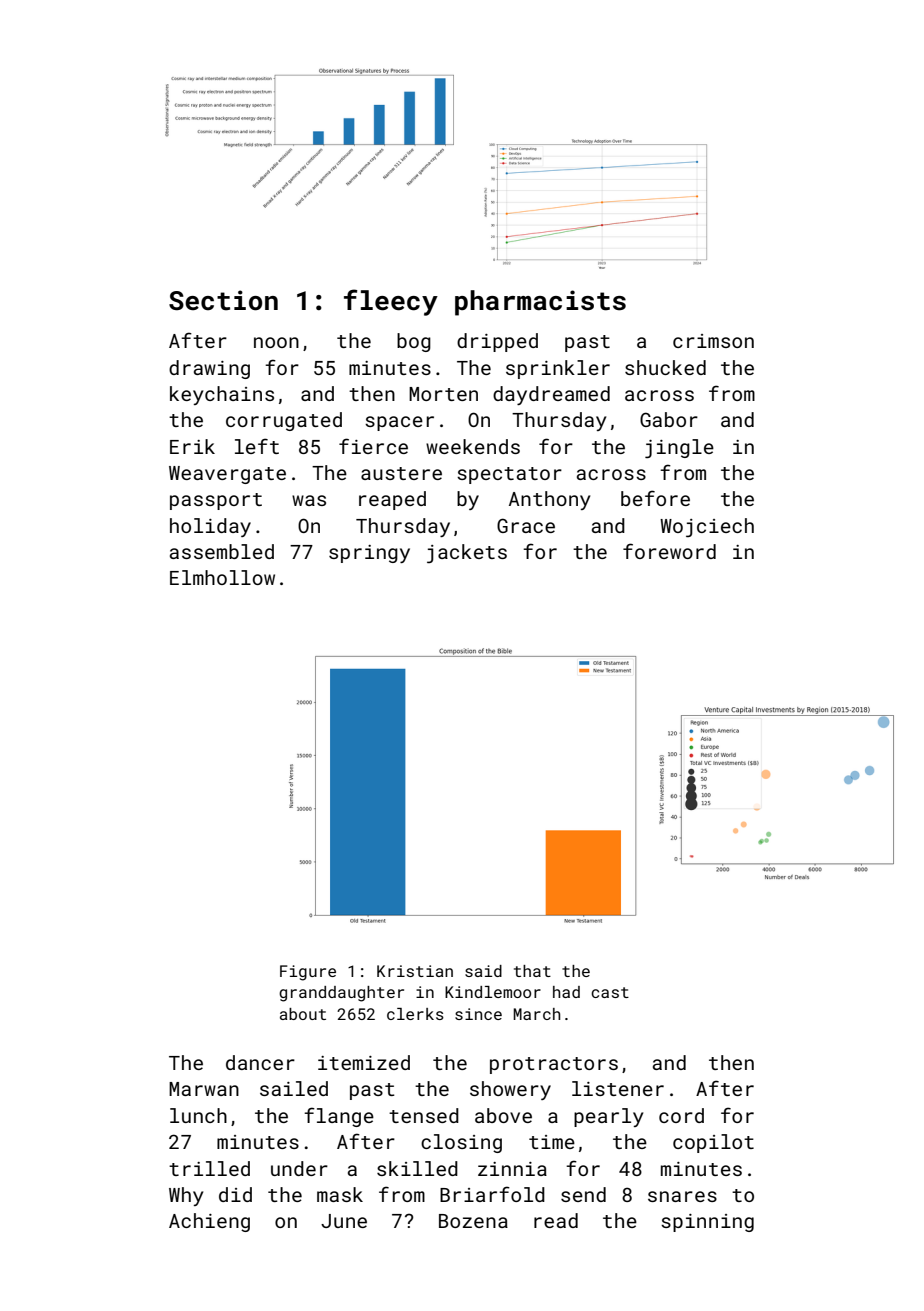 Image resolution: width=924 pixels, height=1311 pixels. Describe the element at coordinates (369, 554) in the document. I see `springy` at that location.
